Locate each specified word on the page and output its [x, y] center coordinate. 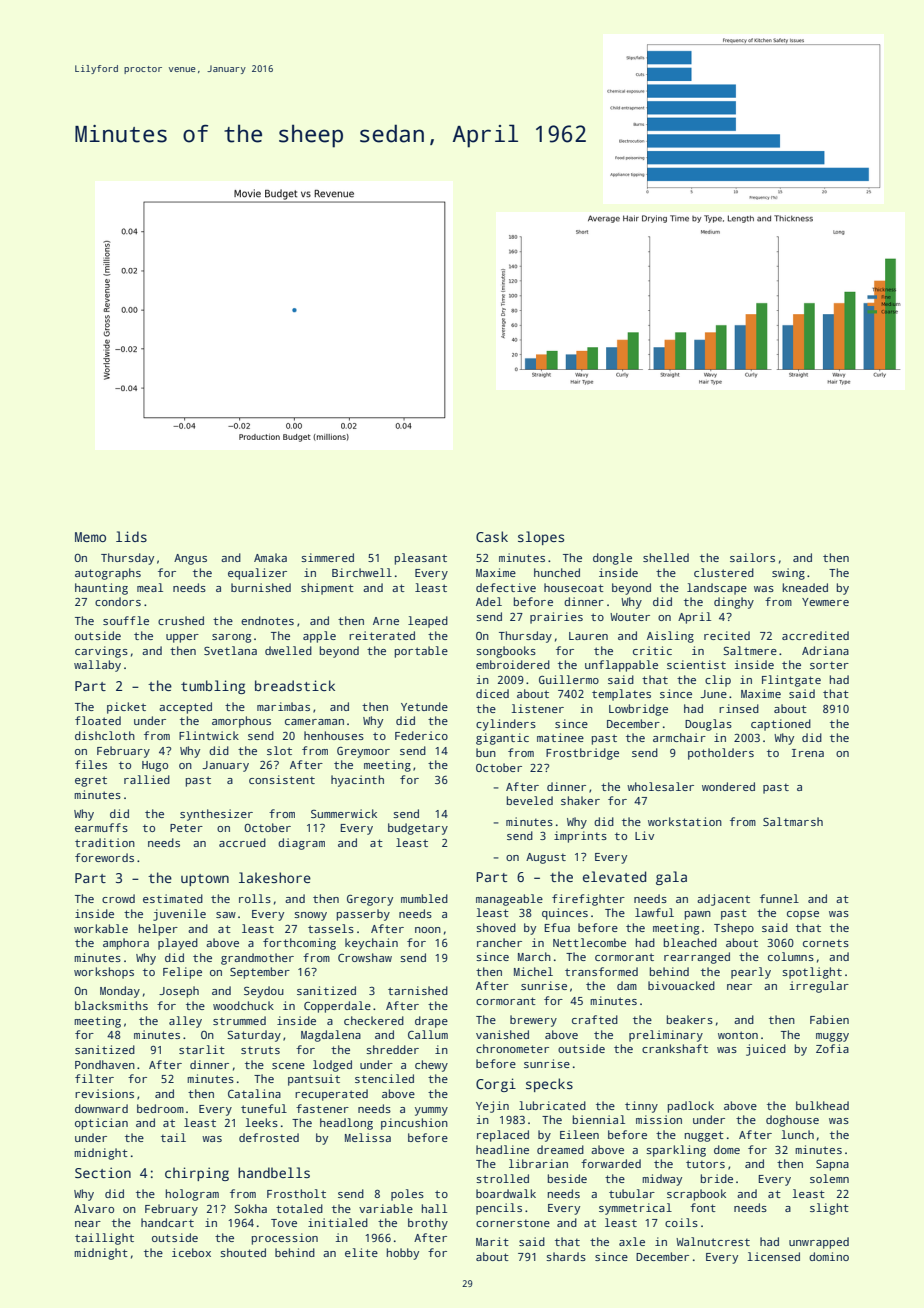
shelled [666, 557]
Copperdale [337, 1007]
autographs [108, 574]
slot [279, 750]
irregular [819, 987]
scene [288, 1066]
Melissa [368, 1137]
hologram [192, 1195]
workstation [685, 821]
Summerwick [344, 813]
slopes [541, 538]
